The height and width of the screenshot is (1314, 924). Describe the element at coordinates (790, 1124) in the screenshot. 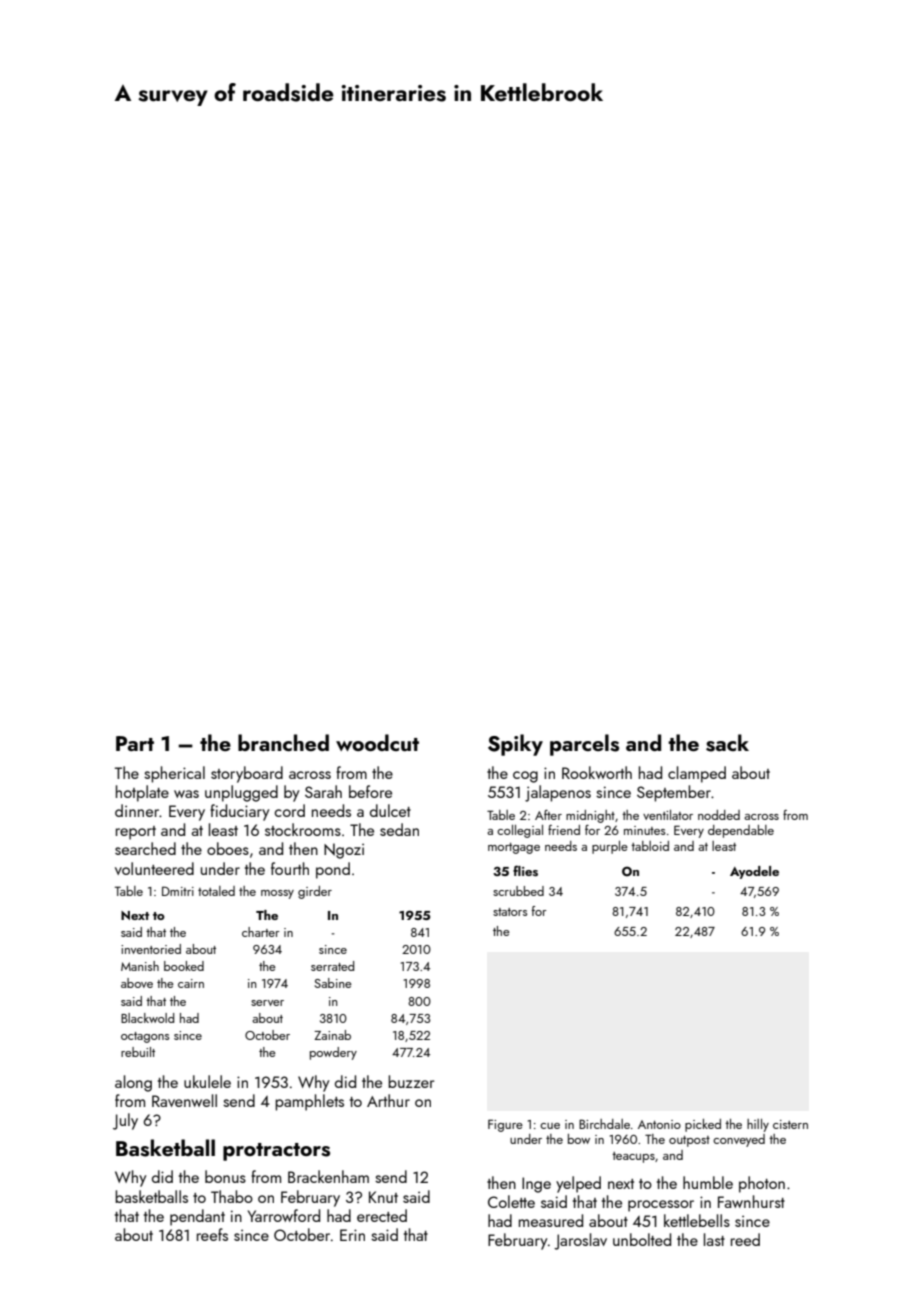

I see `cistern` at that location.
